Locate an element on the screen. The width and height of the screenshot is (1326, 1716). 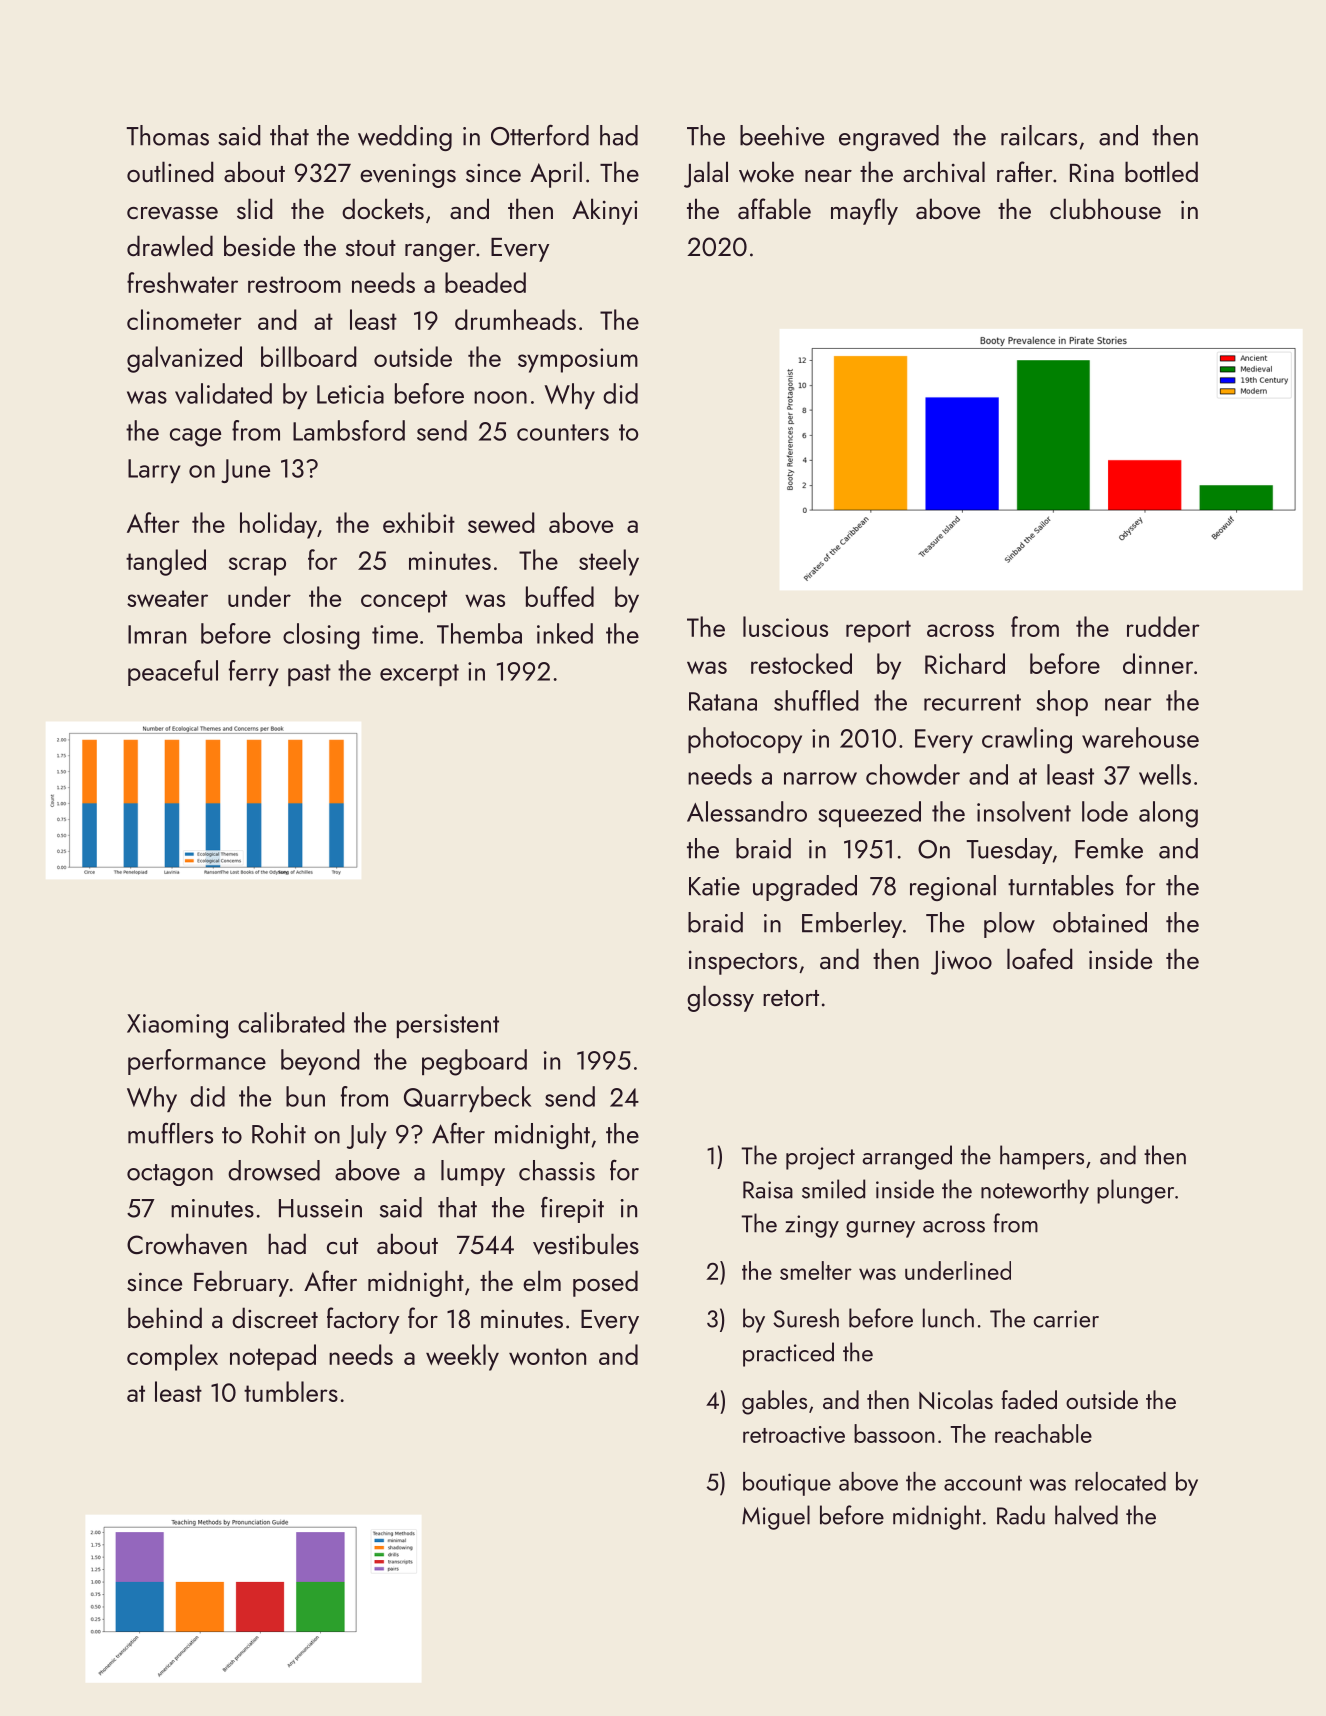
regional is located at coordinates (953, 888).
